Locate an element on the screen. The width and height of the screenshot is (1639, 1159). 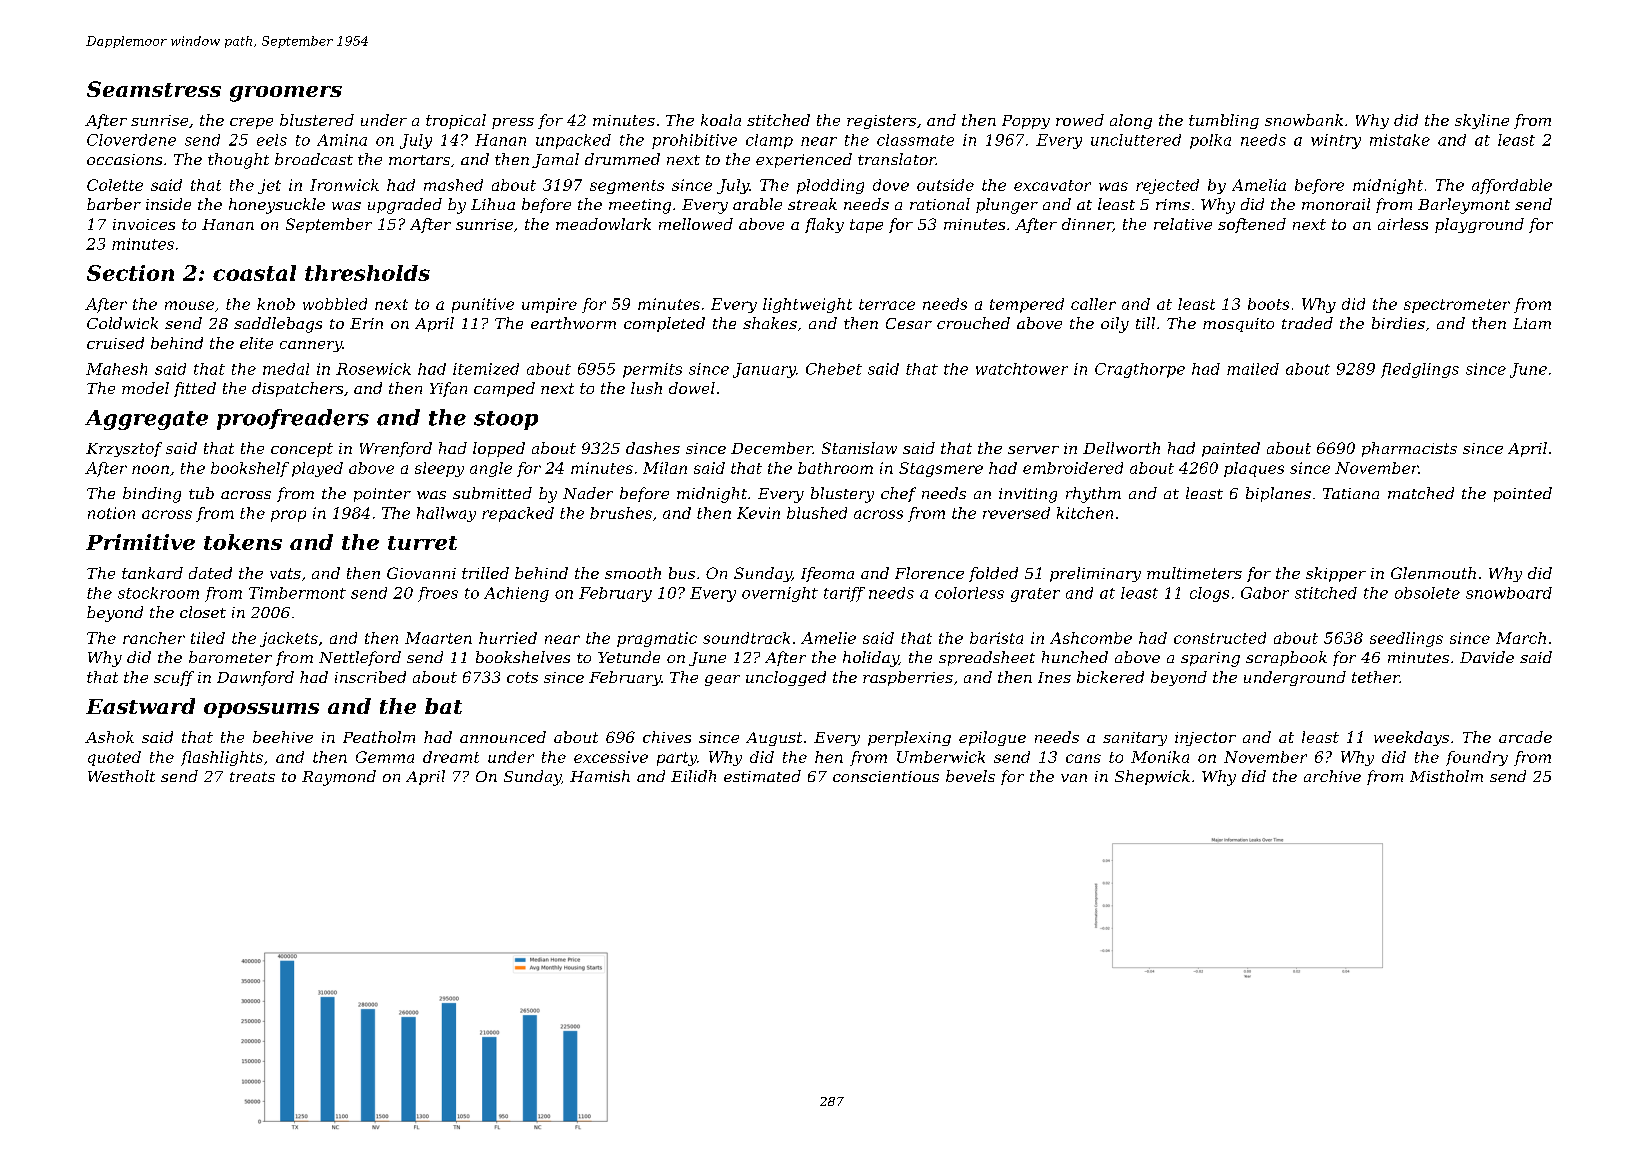
Liam is located at coordinates (1532, 323).
